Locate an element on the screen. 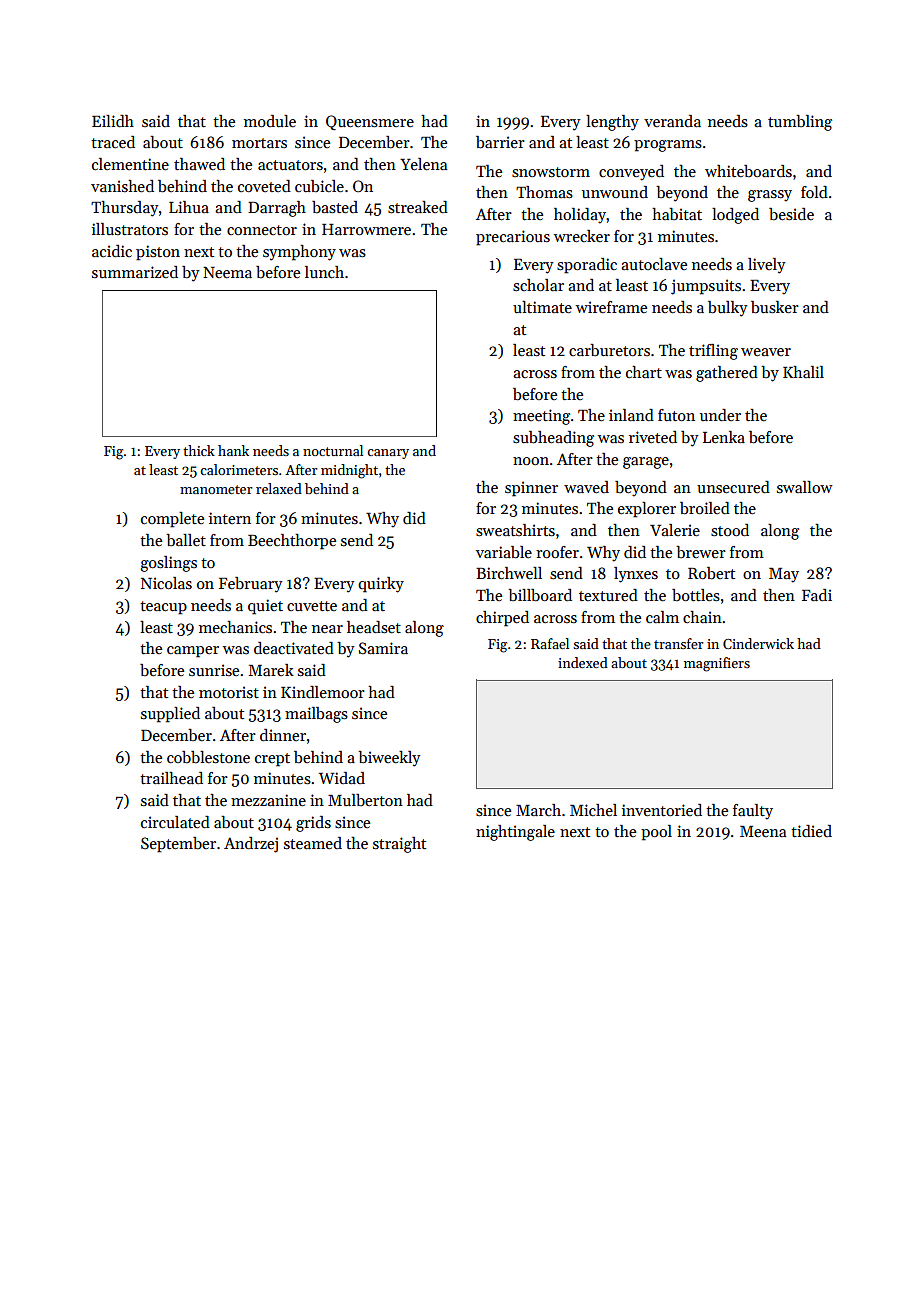 This screenshot has height=1308, width=924. spinner is located at coordinates (531, 489).
